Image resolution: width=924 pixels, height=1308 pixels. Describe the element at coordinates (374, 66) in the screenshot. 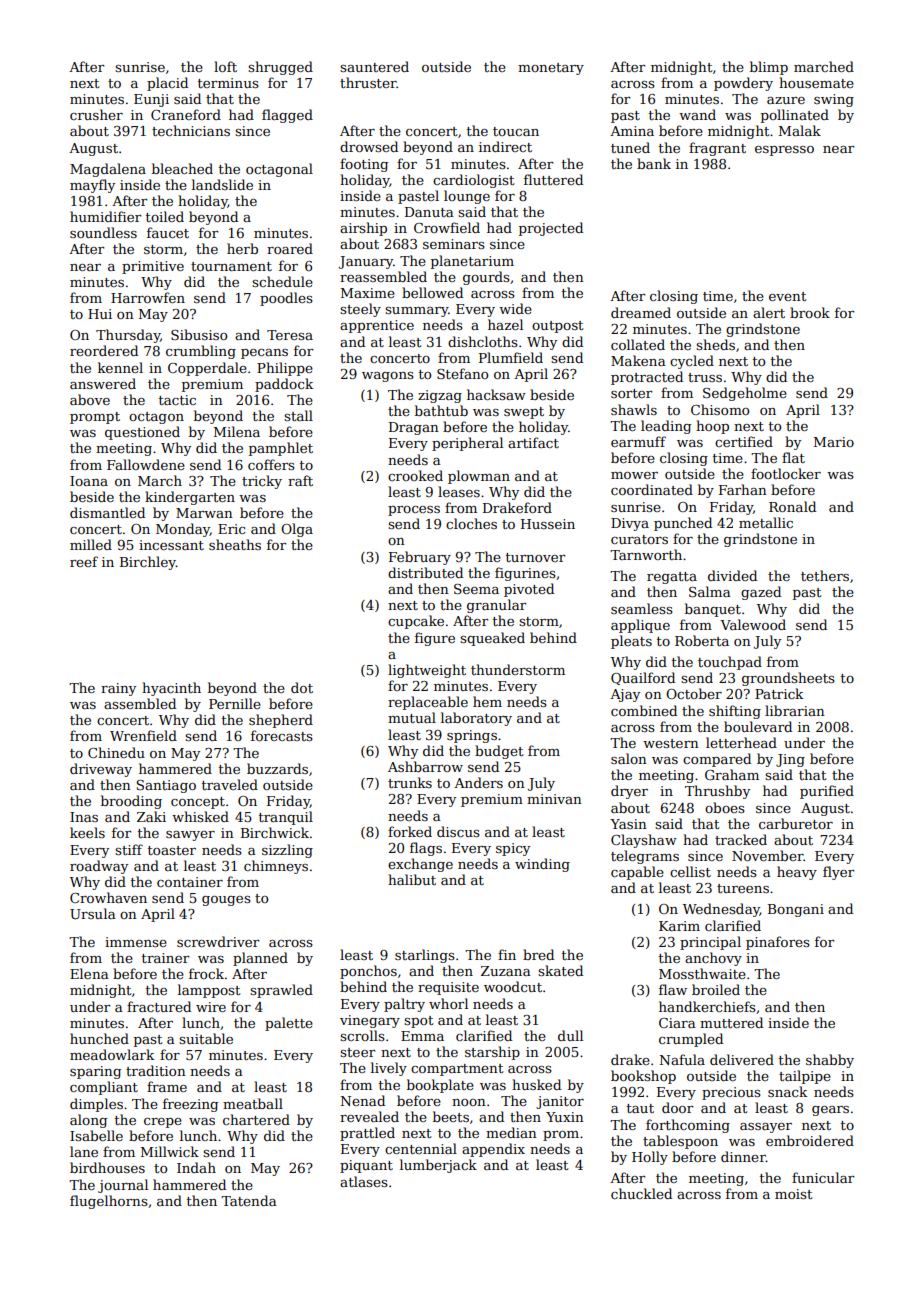

I see `sauntered` at that location.
